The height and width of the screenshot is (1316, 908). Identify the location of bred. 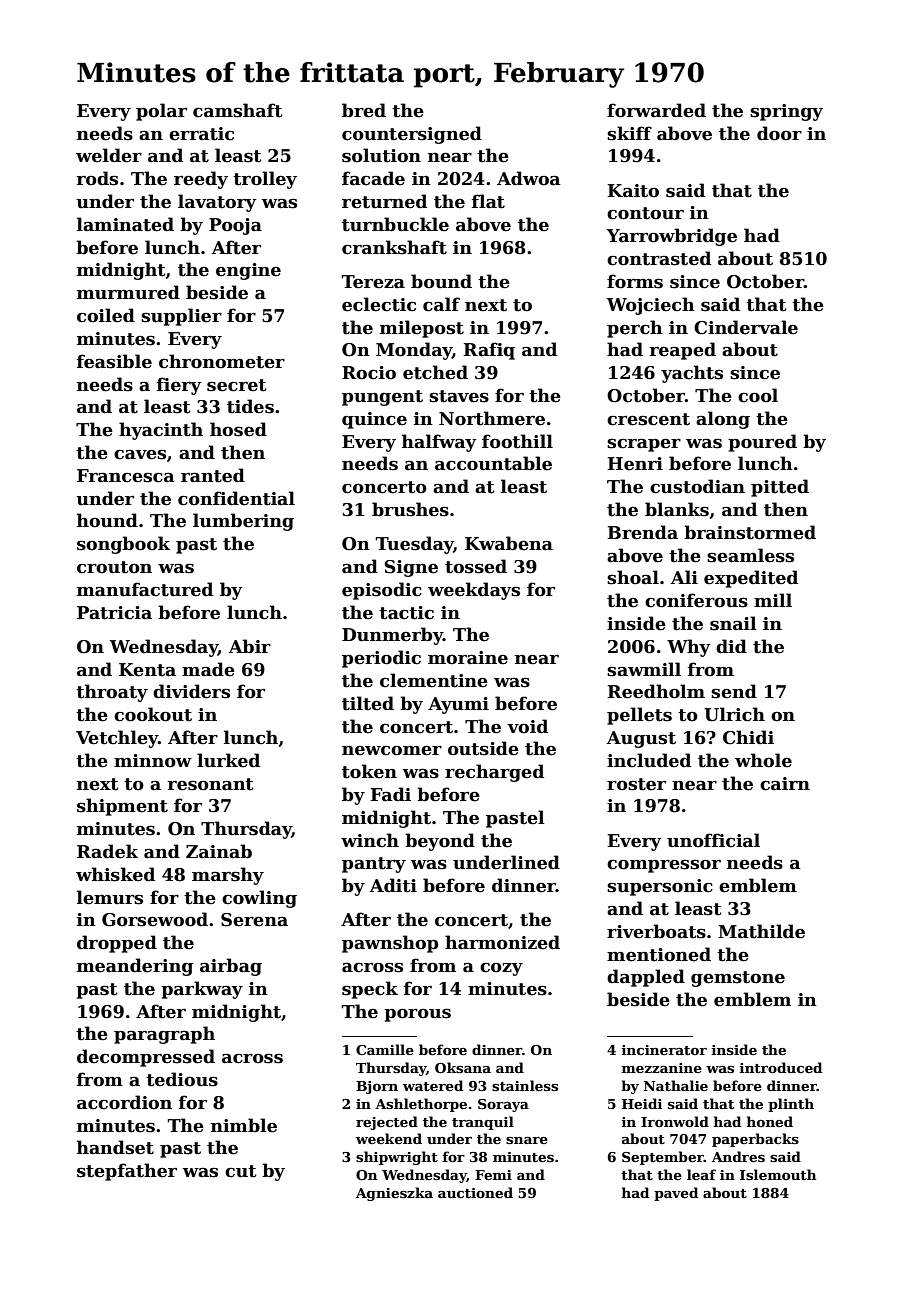
(364, 110).
